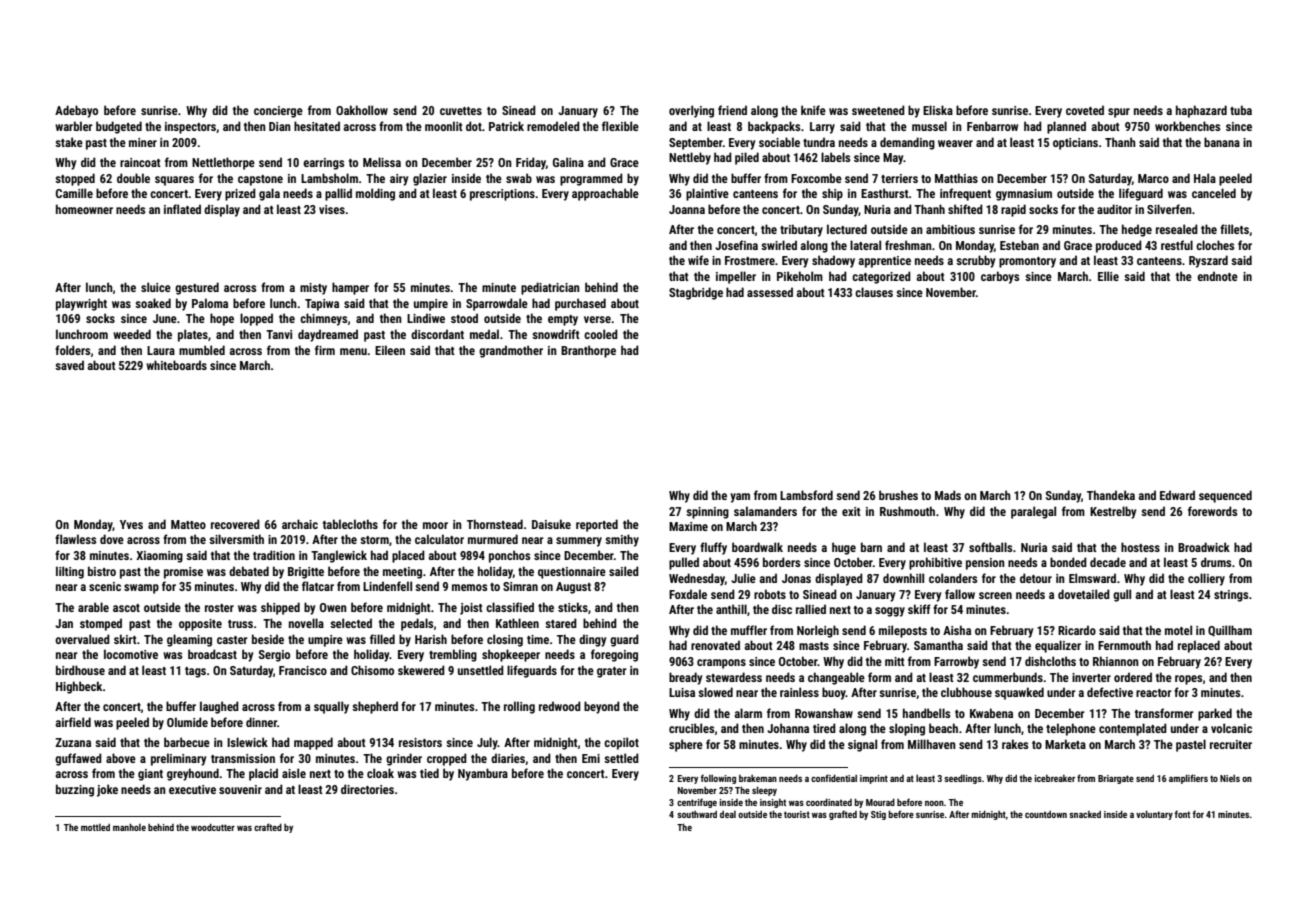 Image resolution: width=1308 pixels, height=924 pixels. Describe the element at coordinates (511, 351) in the document. I see `grandmother` at that location.
